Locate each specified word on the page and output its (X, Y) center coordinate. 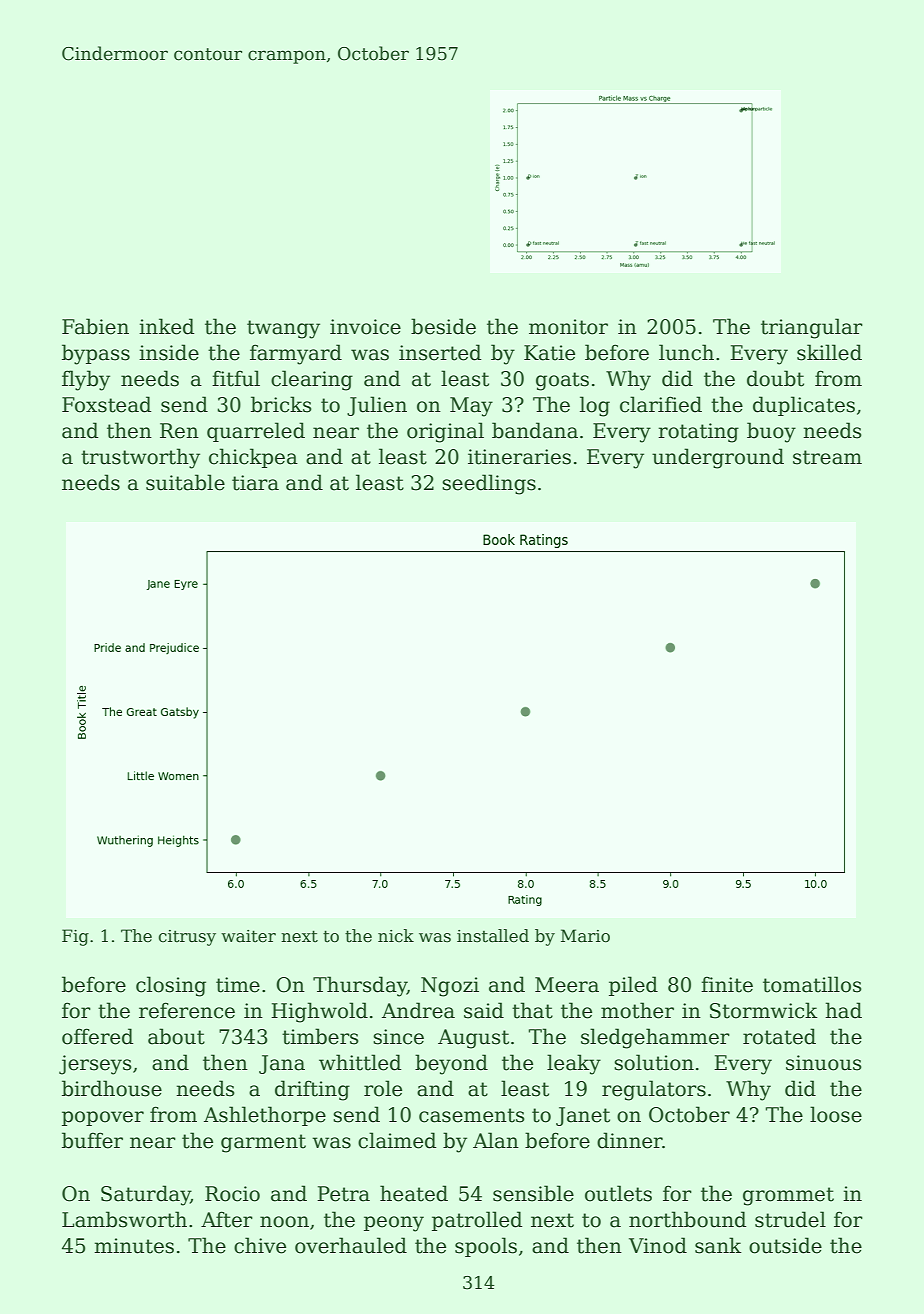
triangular (812, 328)
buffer (92, 1140)
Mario (585, 936)
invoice (365, 327)
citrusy (187, 938)
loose (836, 1114)
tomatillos (812, 984)
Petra (343, 1194)
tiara (255, 483)
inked (166, 326)
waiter (248, 936)
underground (718, 458)
